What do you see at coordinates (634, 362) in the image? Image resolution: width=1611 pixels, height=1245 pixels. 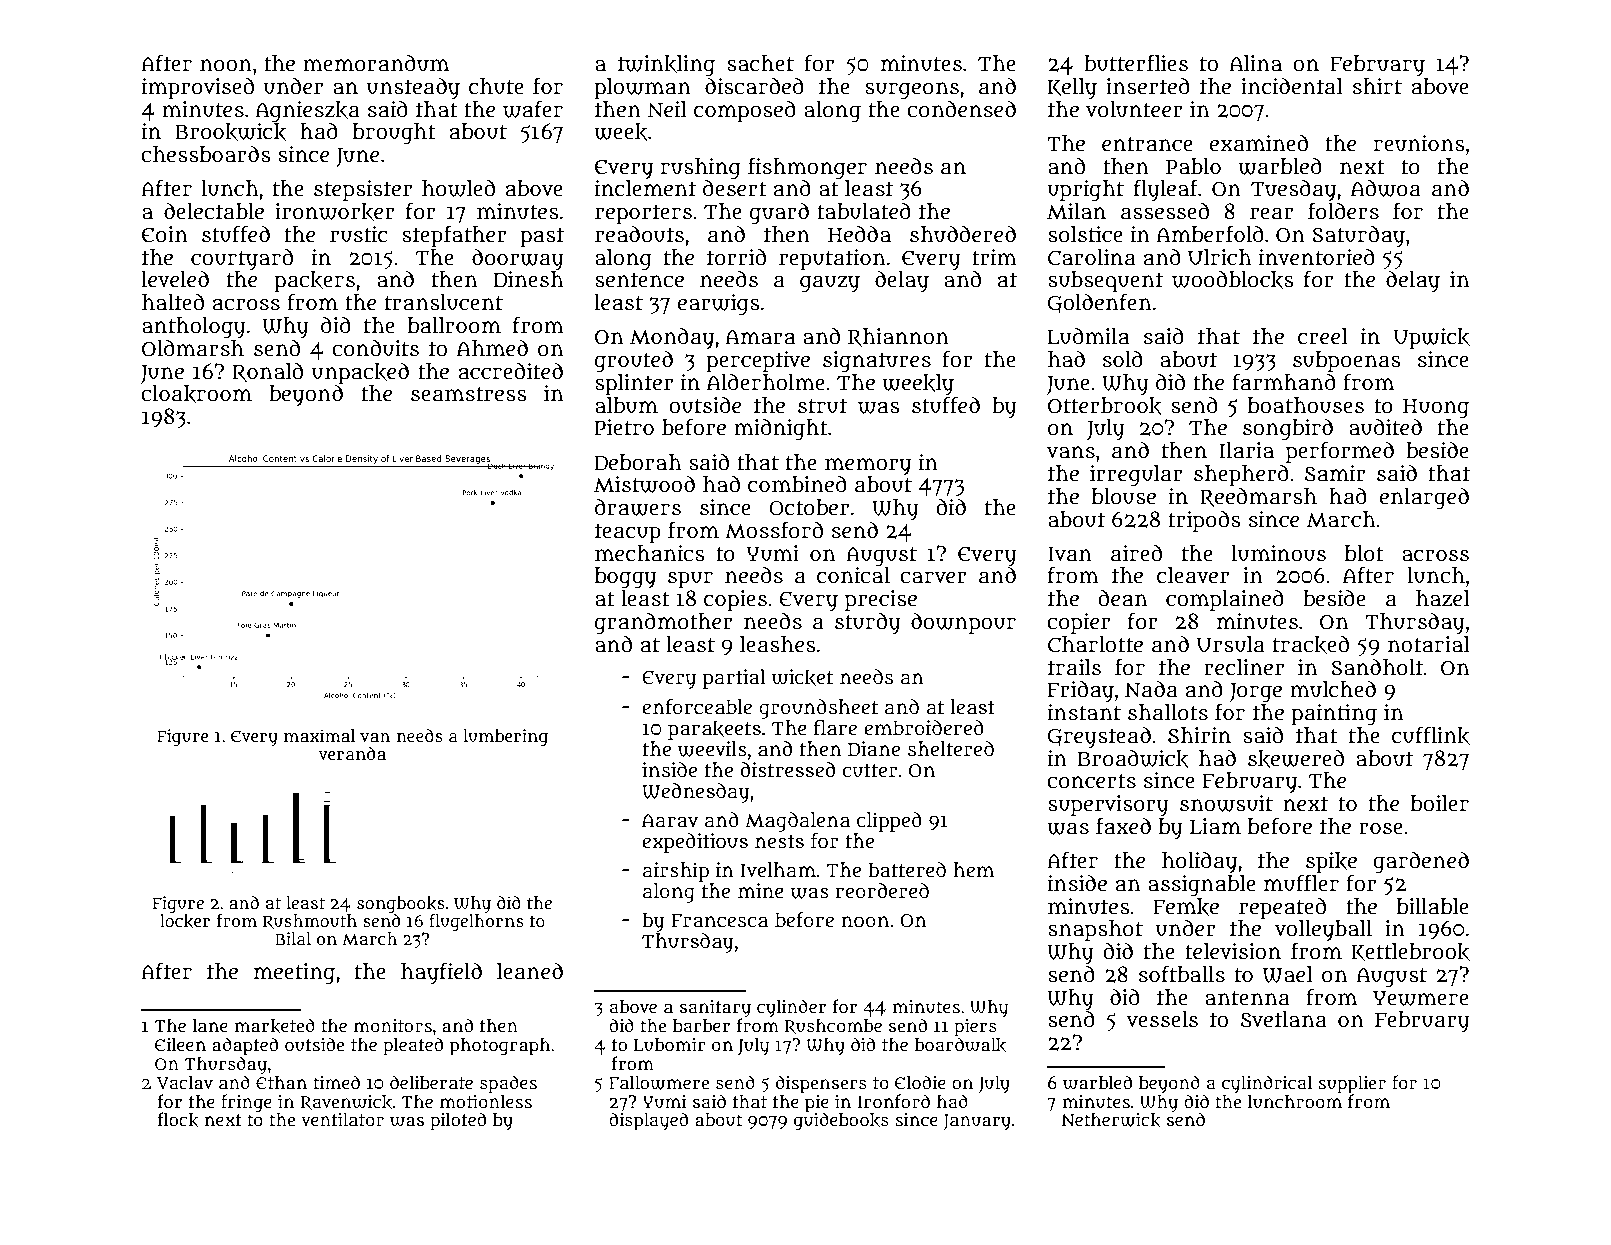 I see `grouted` at bounding box center [634, 362].
